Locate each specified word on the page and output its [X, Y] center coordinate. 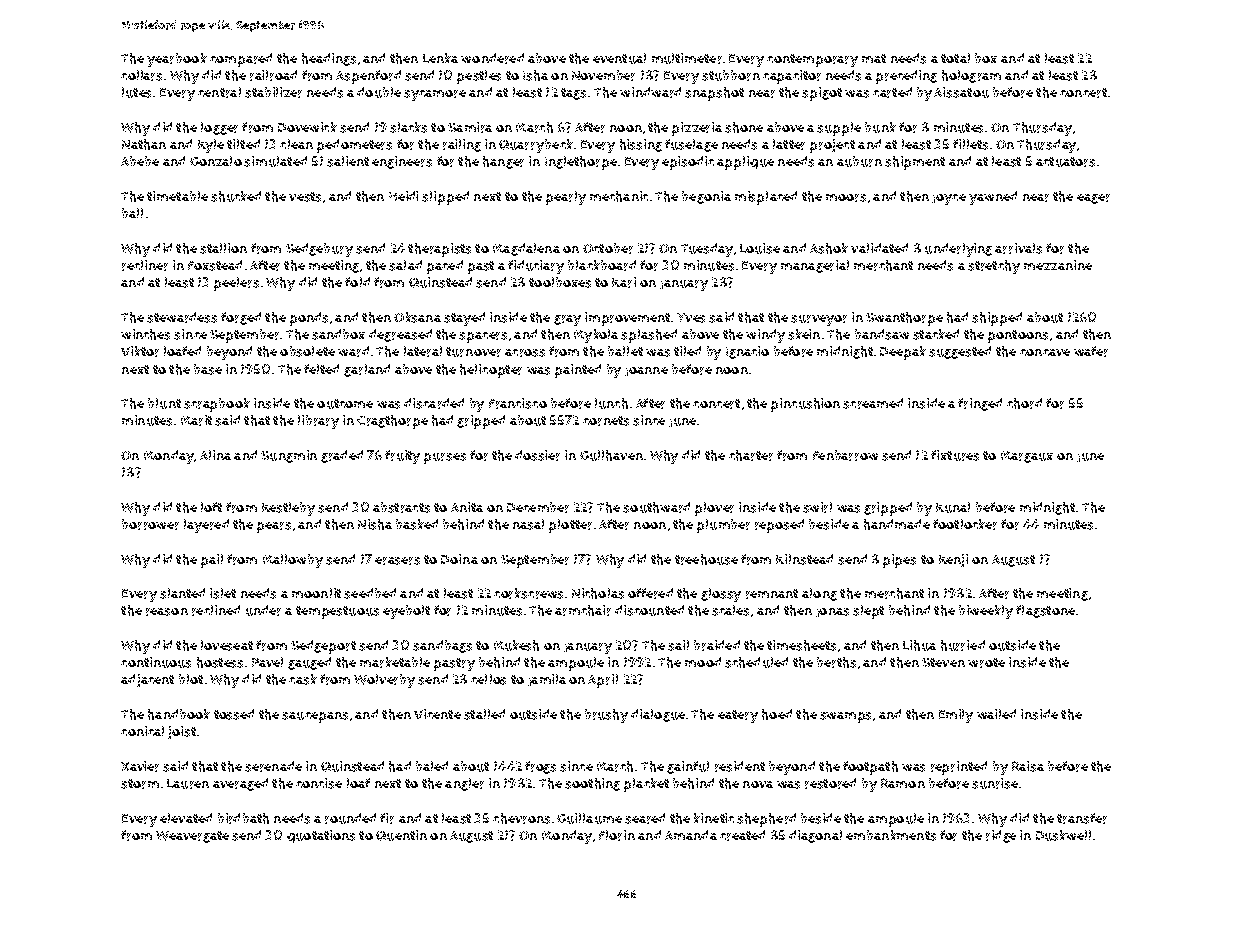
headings [329, 59]
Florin [617, 835]
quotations [321, 836]
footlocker [965, 524]
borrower [150, 524]
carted [892, 92]
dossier [537, 455]
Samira [470, 127]
